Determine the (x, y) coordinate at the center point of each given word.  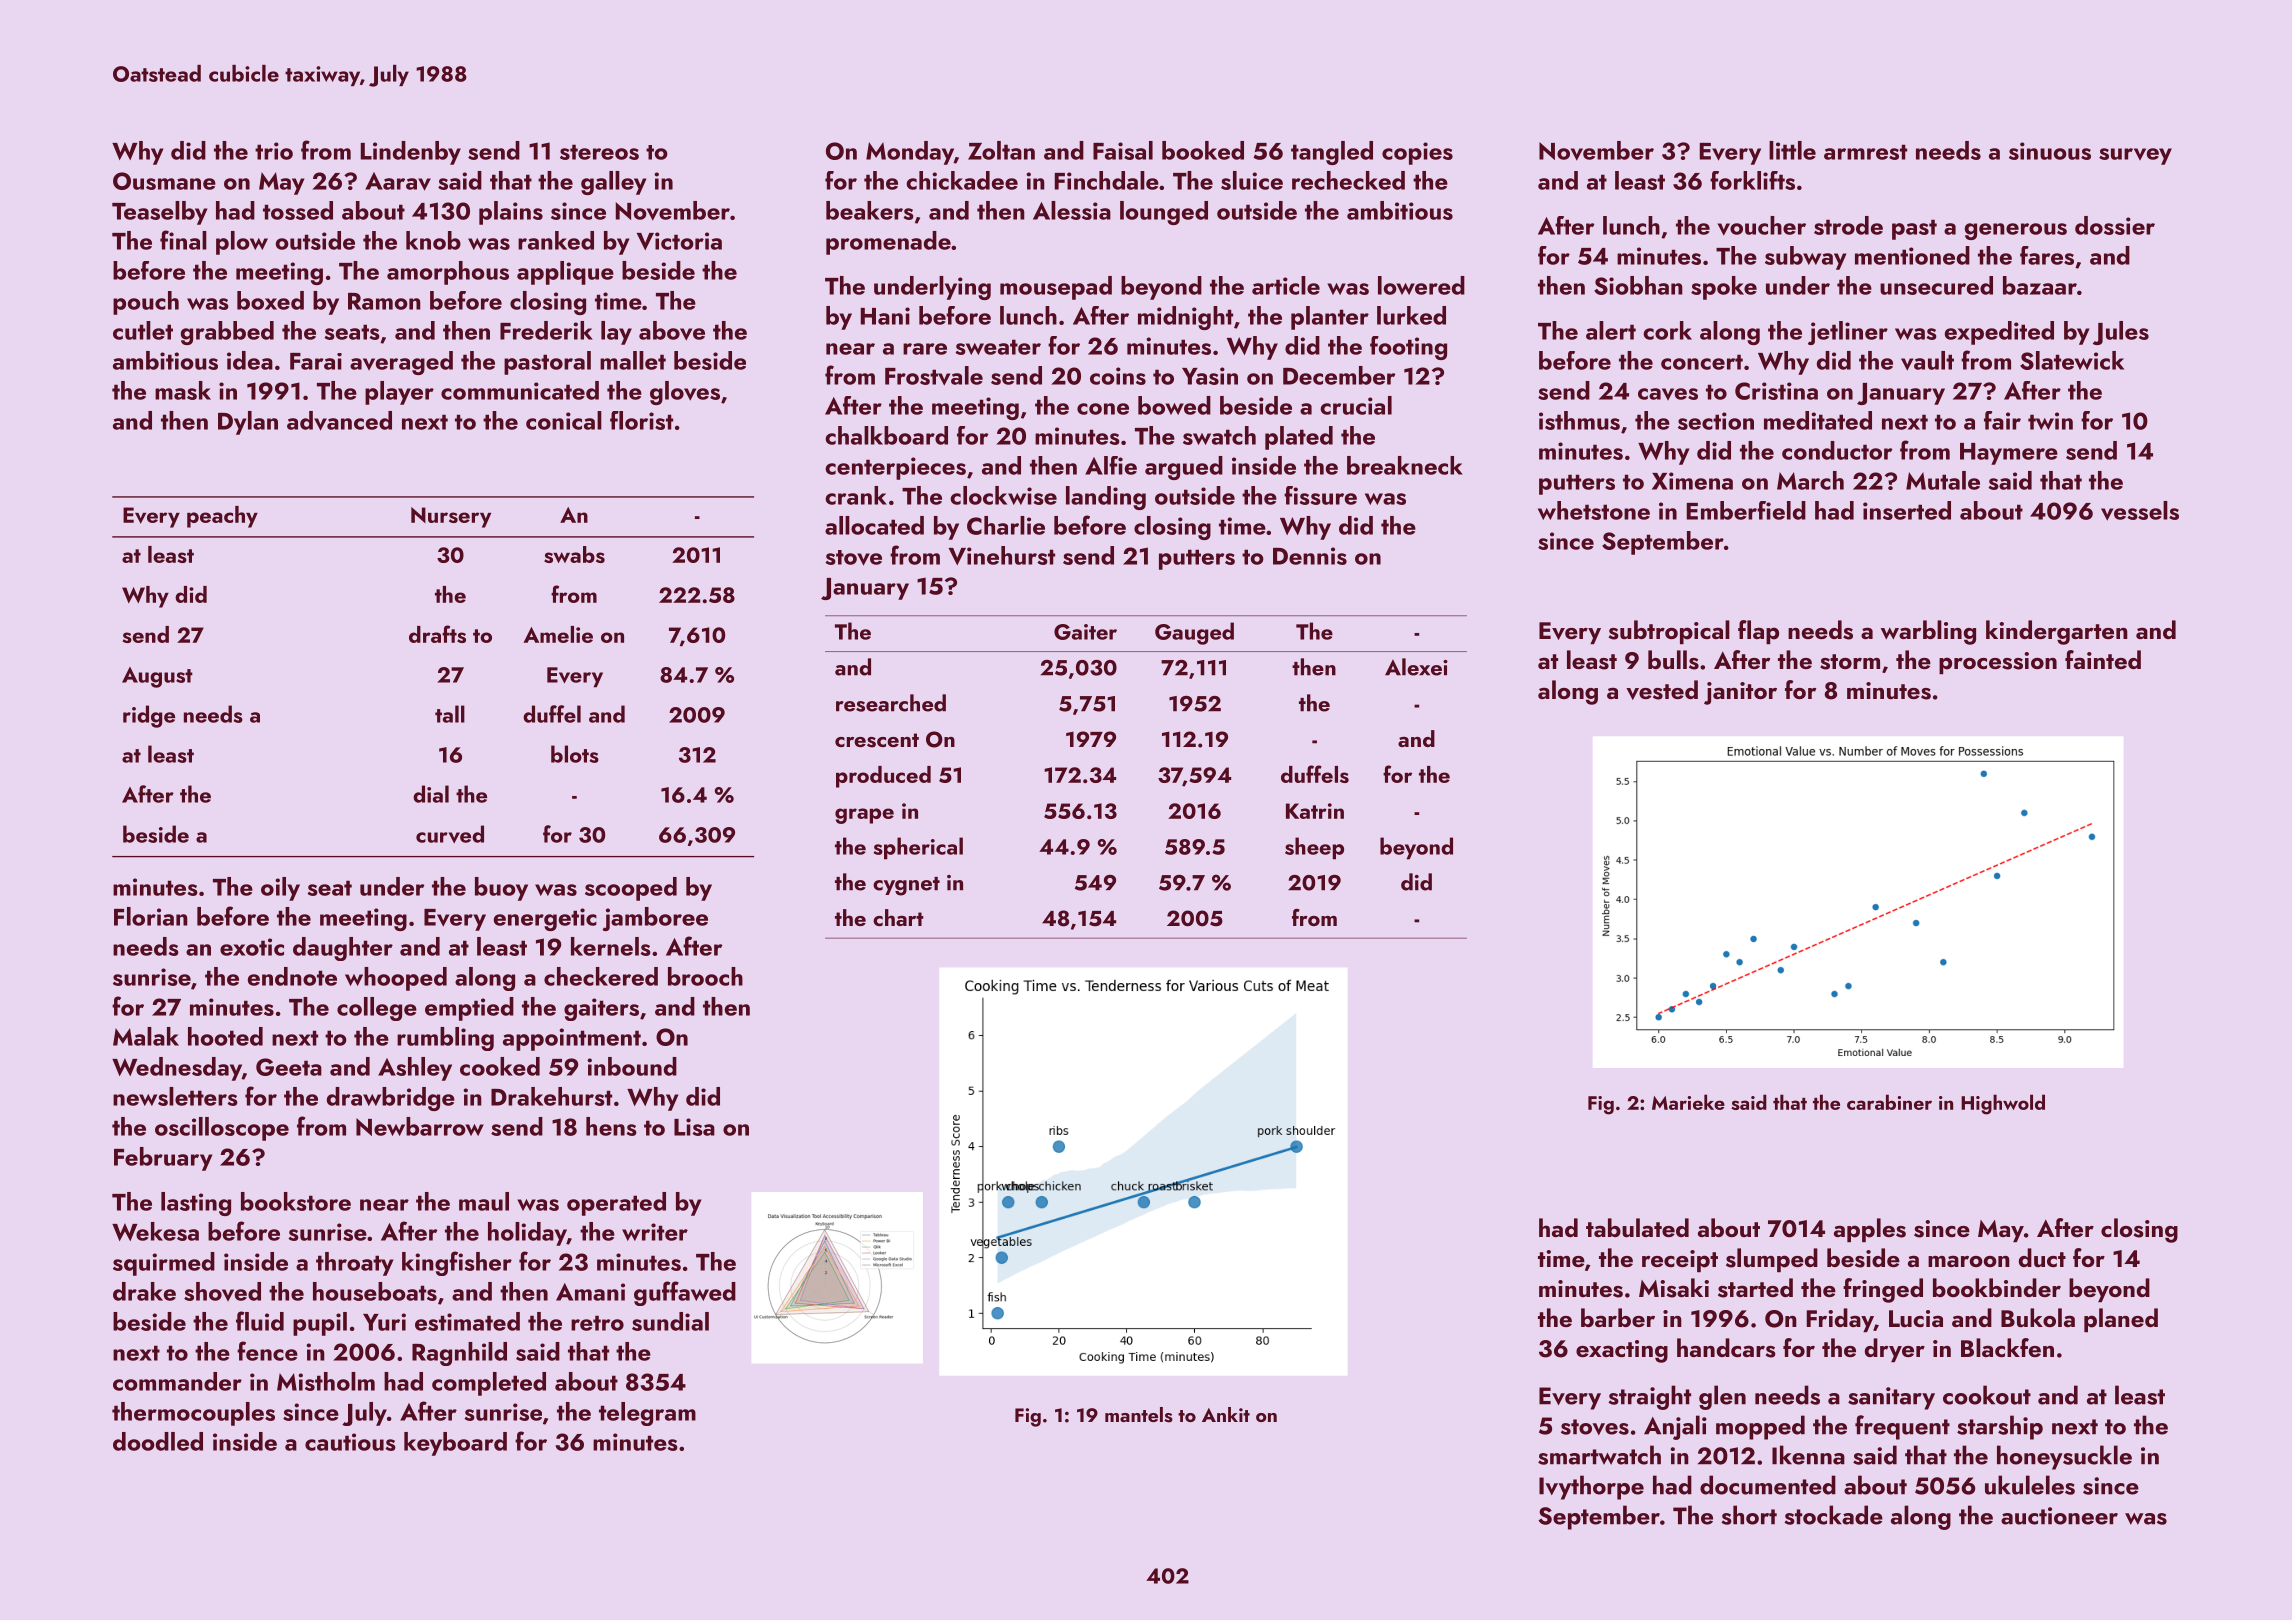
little (1792, 150)
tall (450, 714)
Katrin (1315, 811)
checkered (601, 976)
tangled (1332, 153)
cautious (350, 1442)
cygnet (906, 886)
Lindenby (411, 153)
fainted (2103, 659)
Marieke (1688, 1102)
